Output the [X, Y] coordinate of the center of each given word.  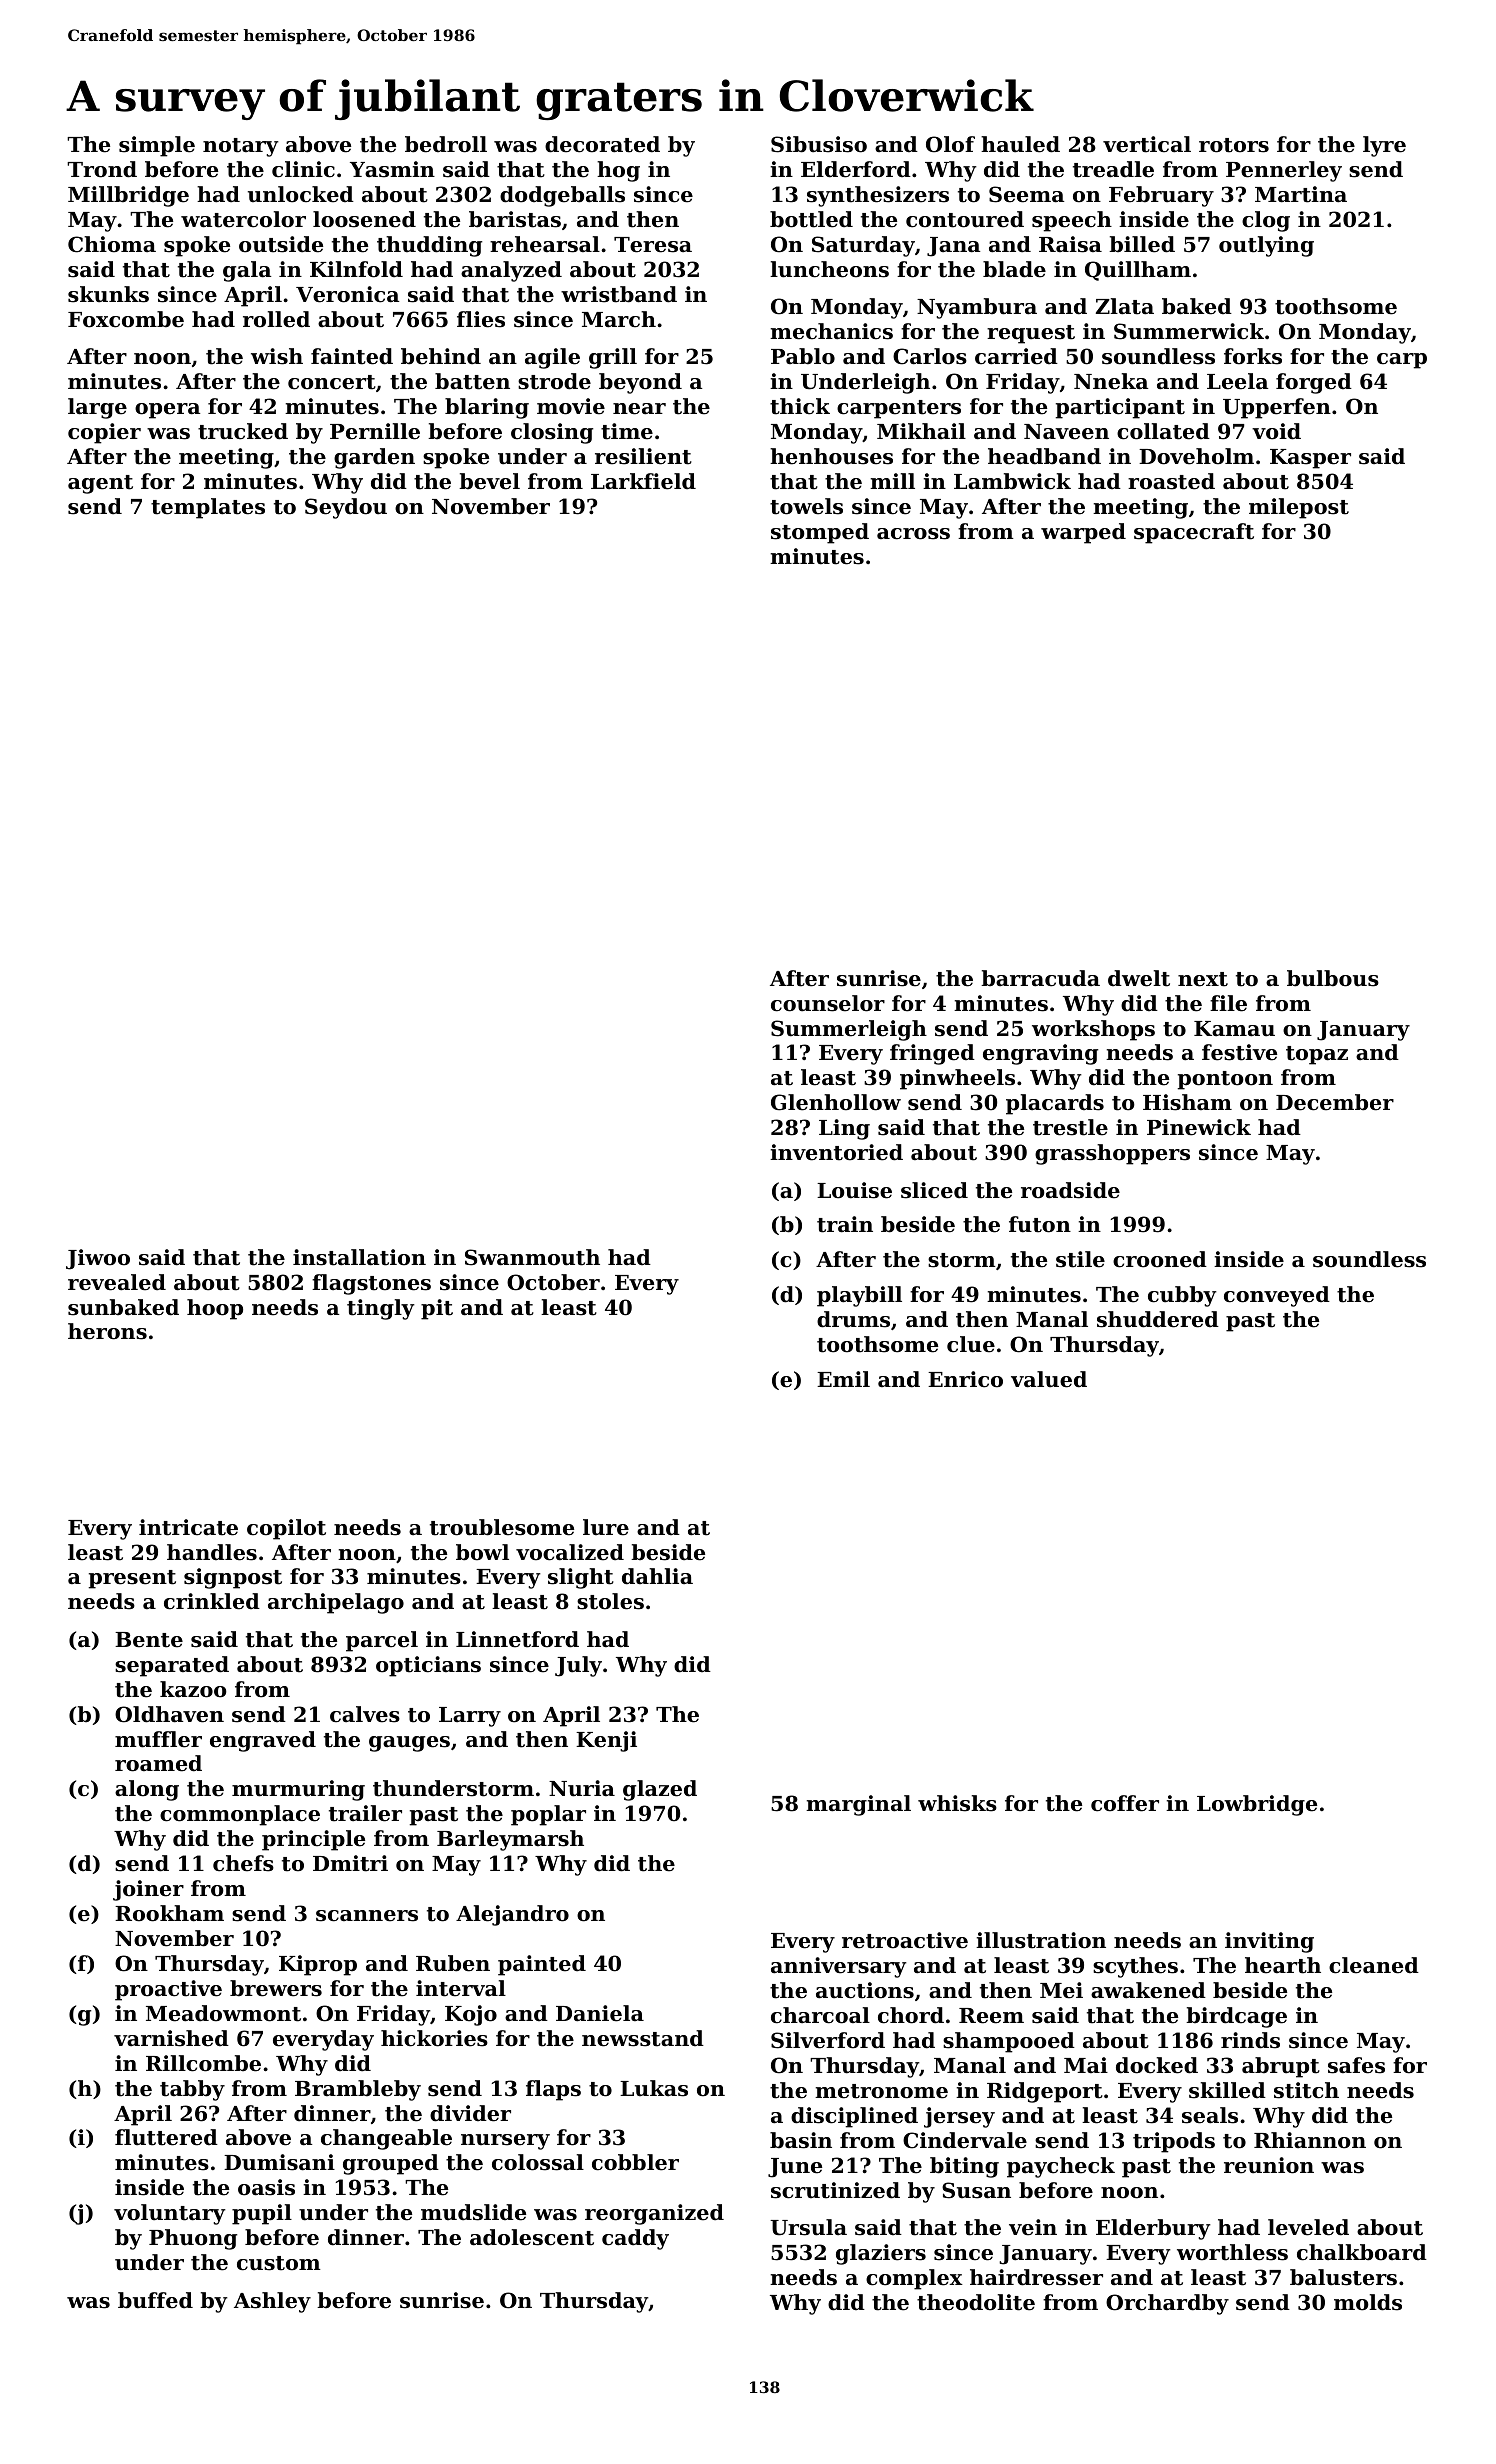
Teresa [653, 245]
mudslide [473, 2212]
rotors [1234, 145]
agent [100, 484]
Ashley [272, 2302]
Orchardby [1167, 2304]
